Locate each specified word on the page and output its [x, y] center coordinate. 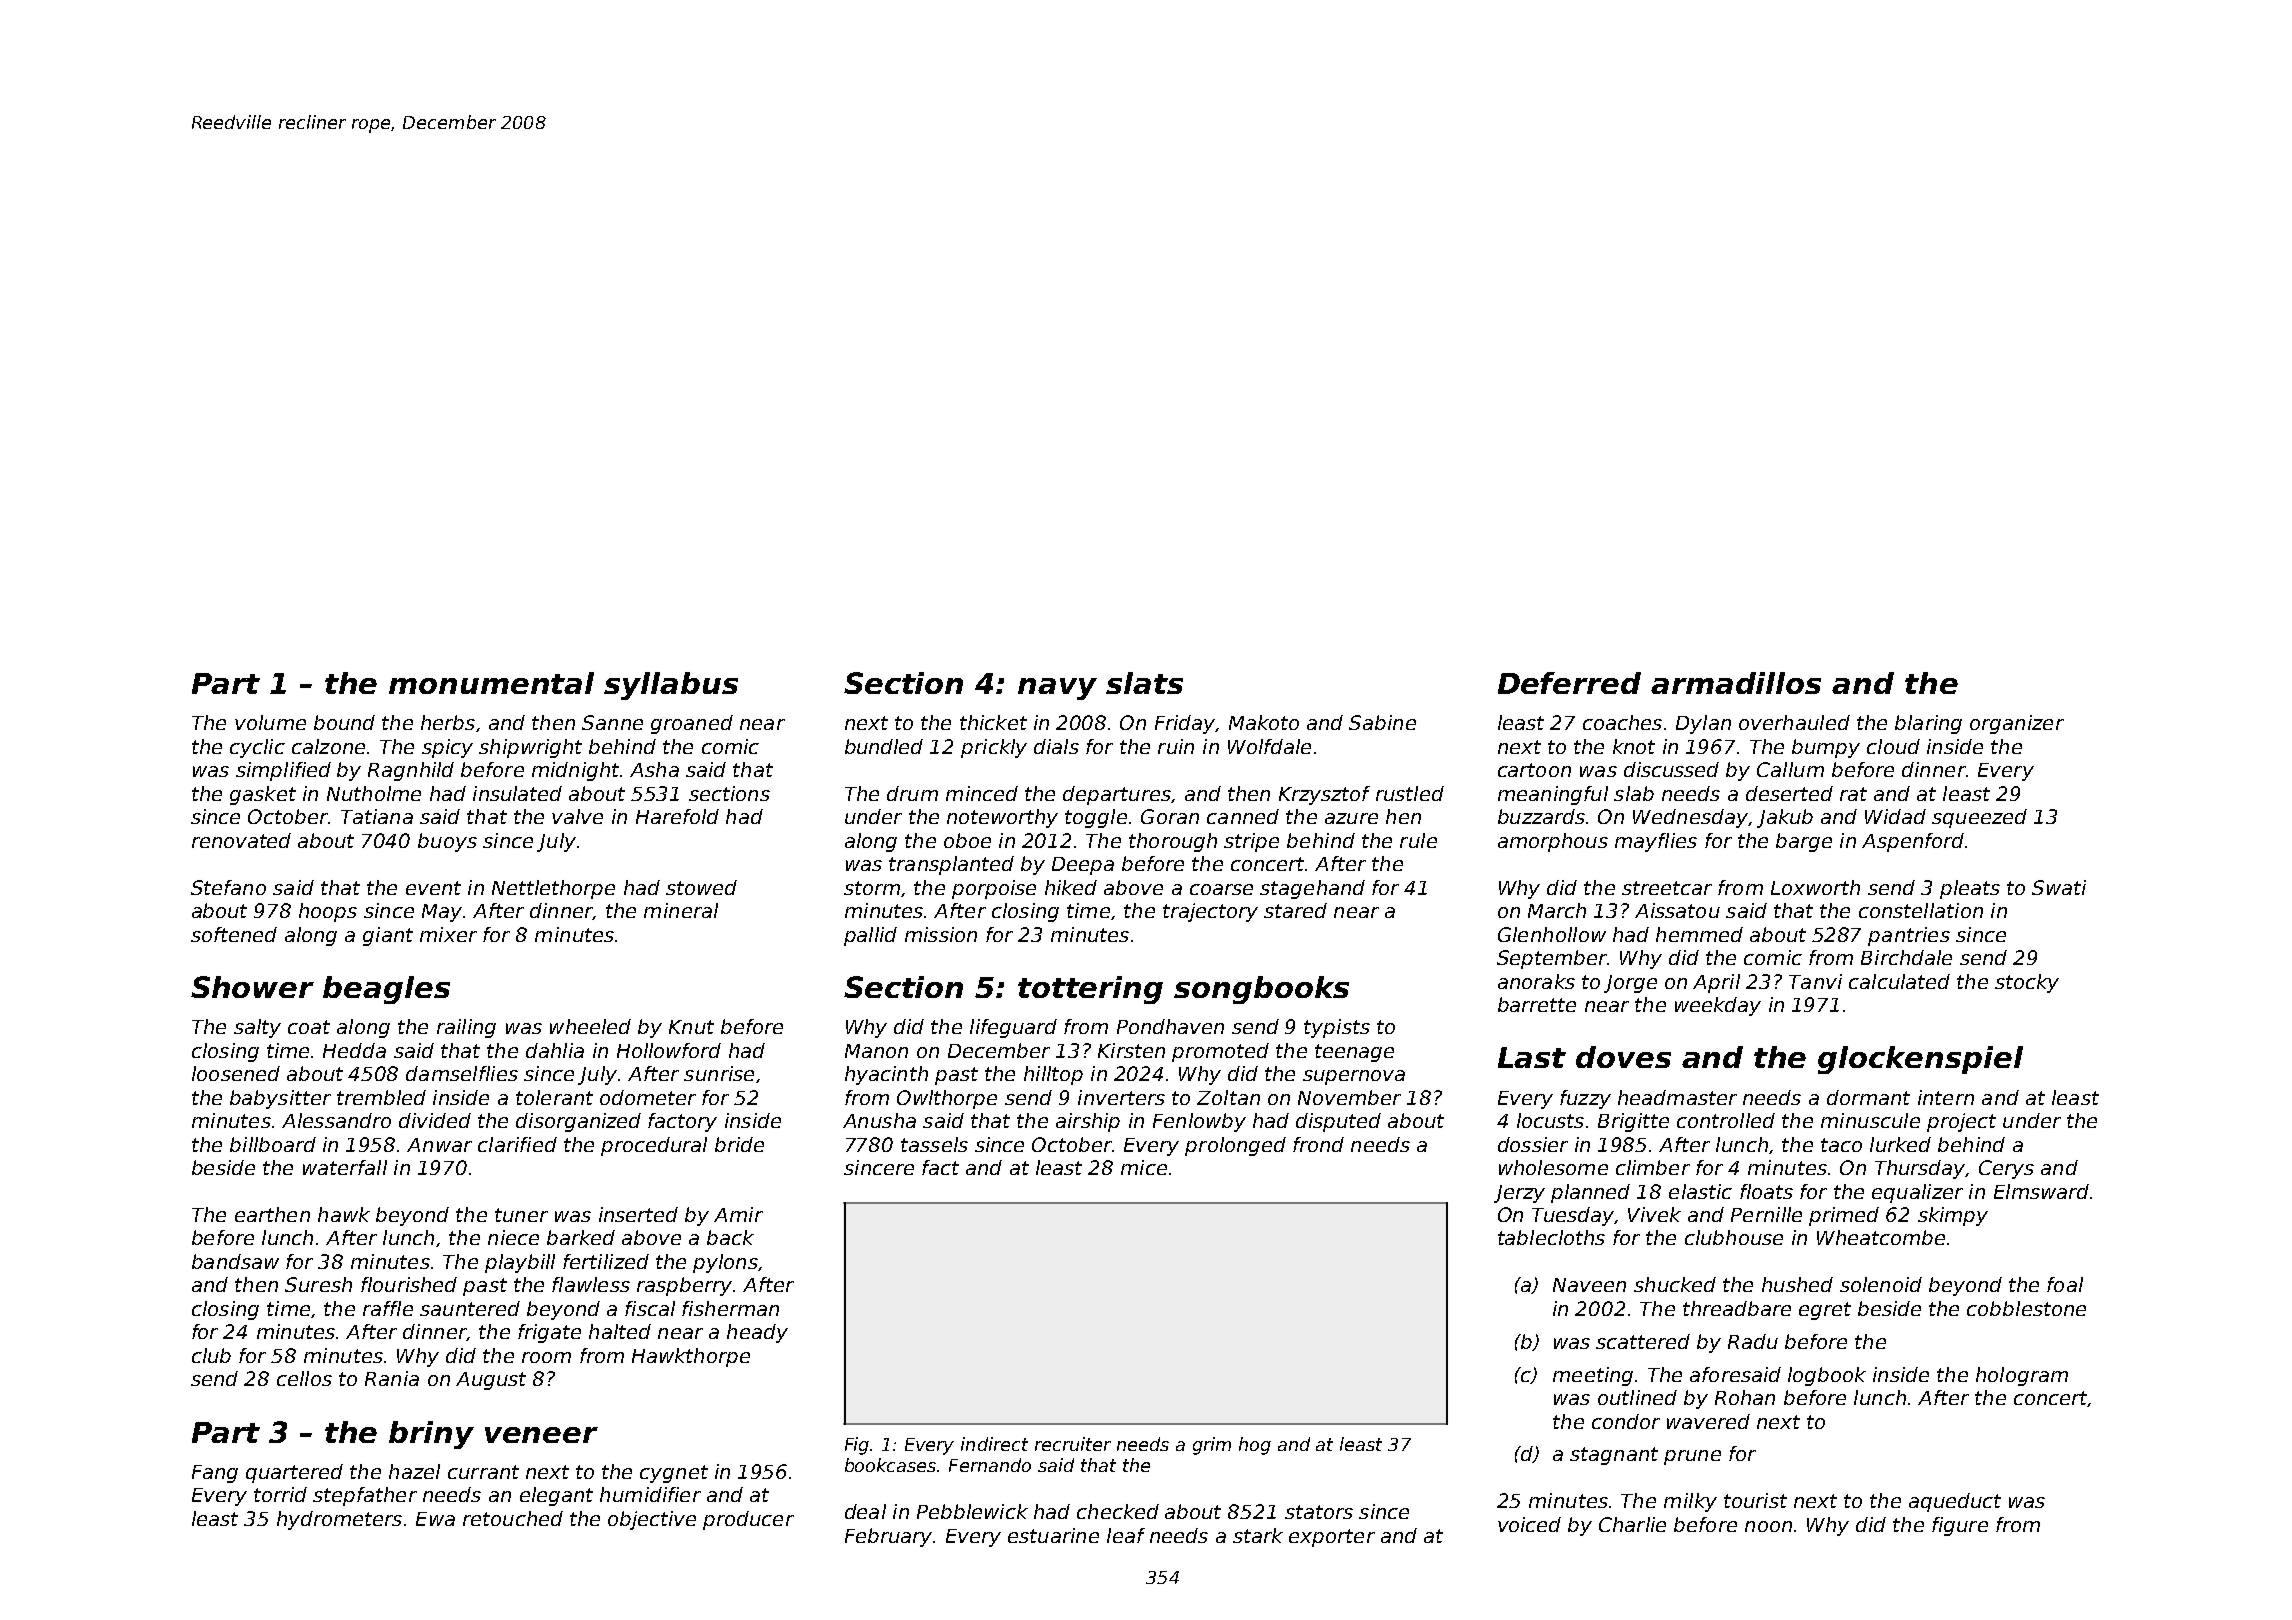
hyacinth [886, 1075]
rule [1418, 840]
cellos [304, 1378]
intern [1946, 1097]
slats [1144, 683]
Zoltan [1228, 1097]
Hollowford [669, 1050]
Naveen [1589, 1285]
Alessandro [336, 1120]
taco [1841, 1145]
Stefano [228, 887]
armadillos [1736, 683]
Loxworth [1815, 887]
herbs [448, 722]
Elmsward [2041, 1191]
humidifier [650, 1494]
